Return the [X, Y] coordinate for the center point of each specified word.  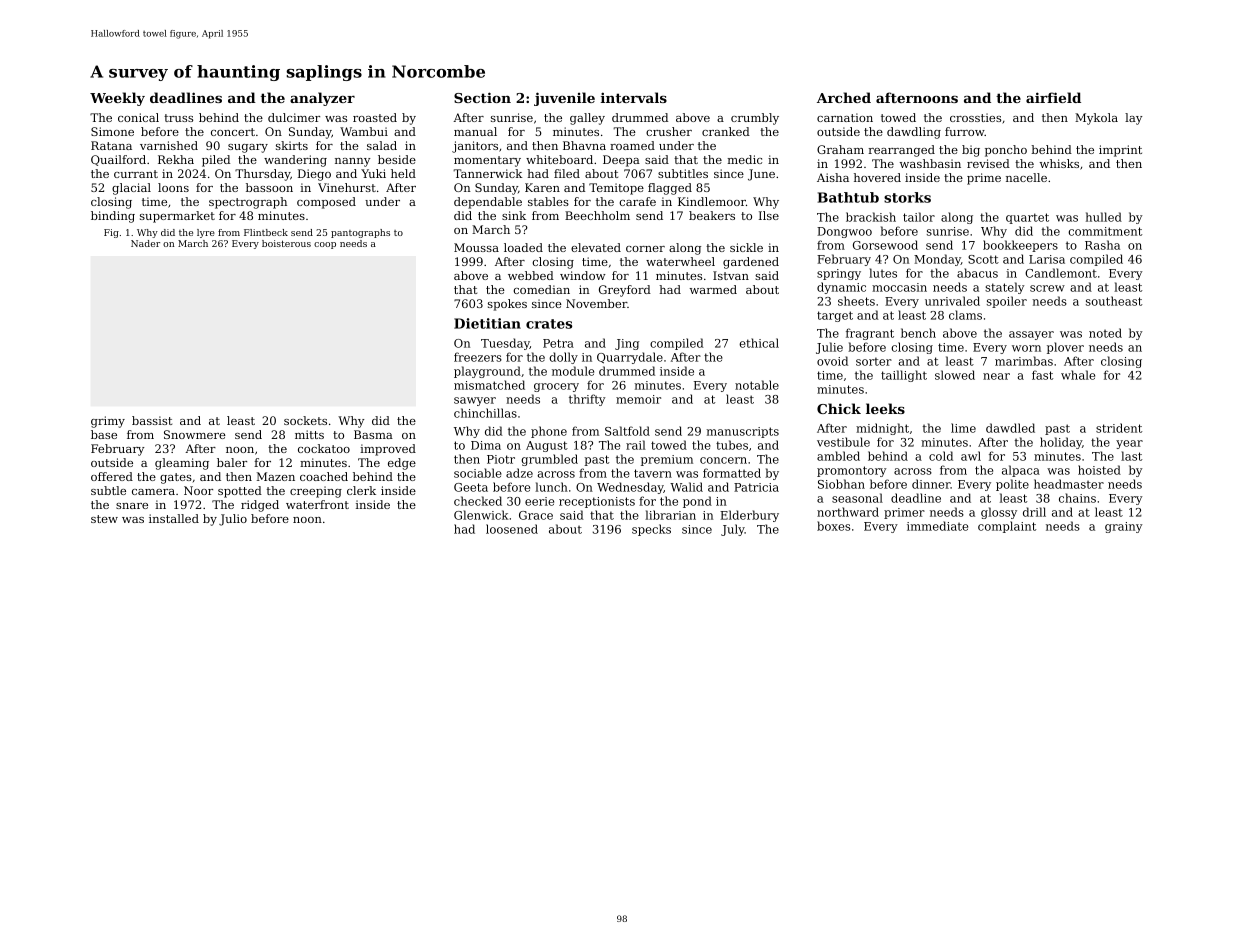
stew [104, 519]
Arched [844, 97]
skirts [292, 145]
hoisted [1099, 470]
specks [651, 530]
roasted [375, 117]
